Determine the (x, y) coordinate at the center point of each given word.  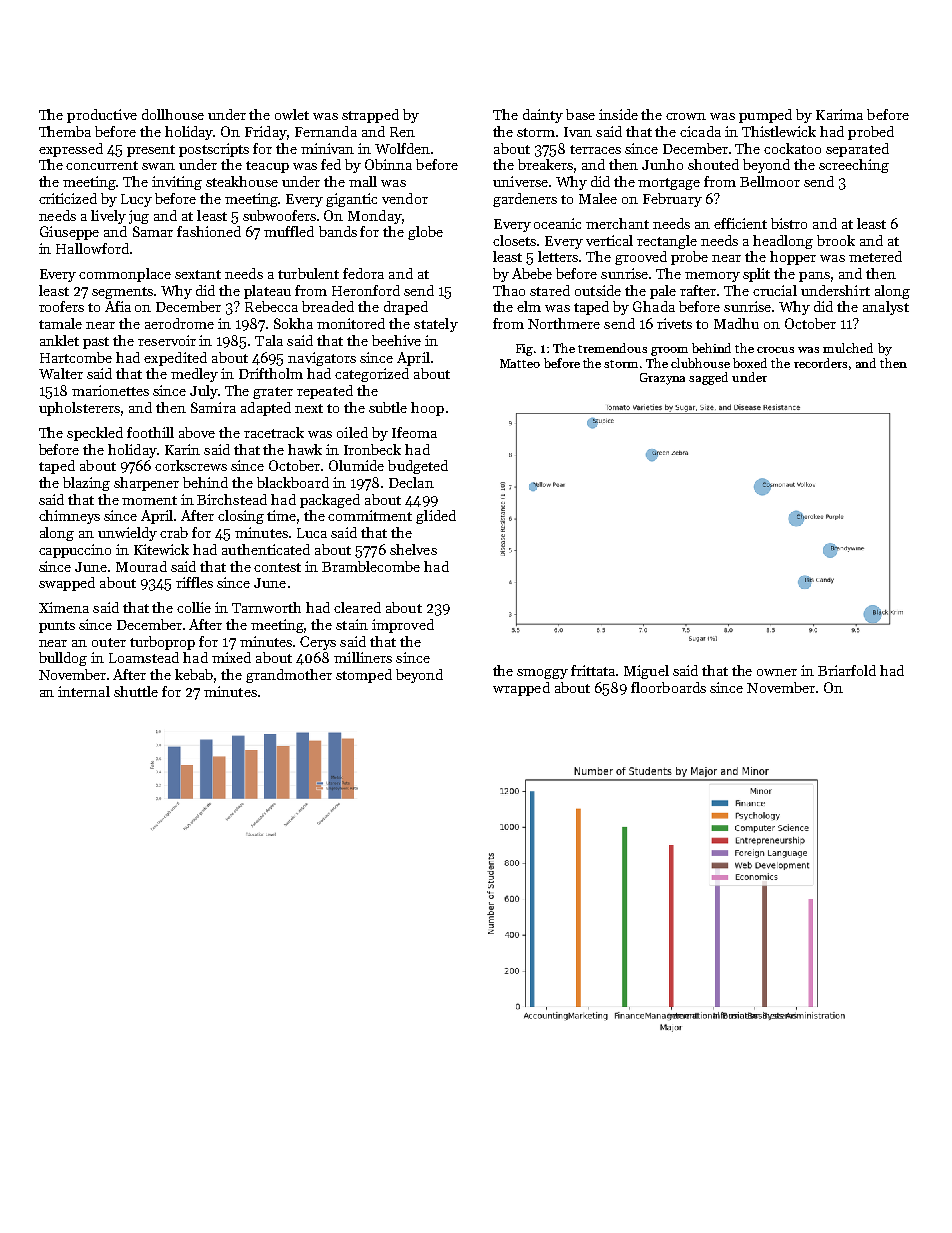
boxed (750, 363)
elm (529, 306)
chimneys (69, 517)
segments (122, 293)
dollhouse (173, 114)
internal (84, 691)
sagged (708, 378)
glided (436, 517)
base (580, 114)
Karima (839, 114)
